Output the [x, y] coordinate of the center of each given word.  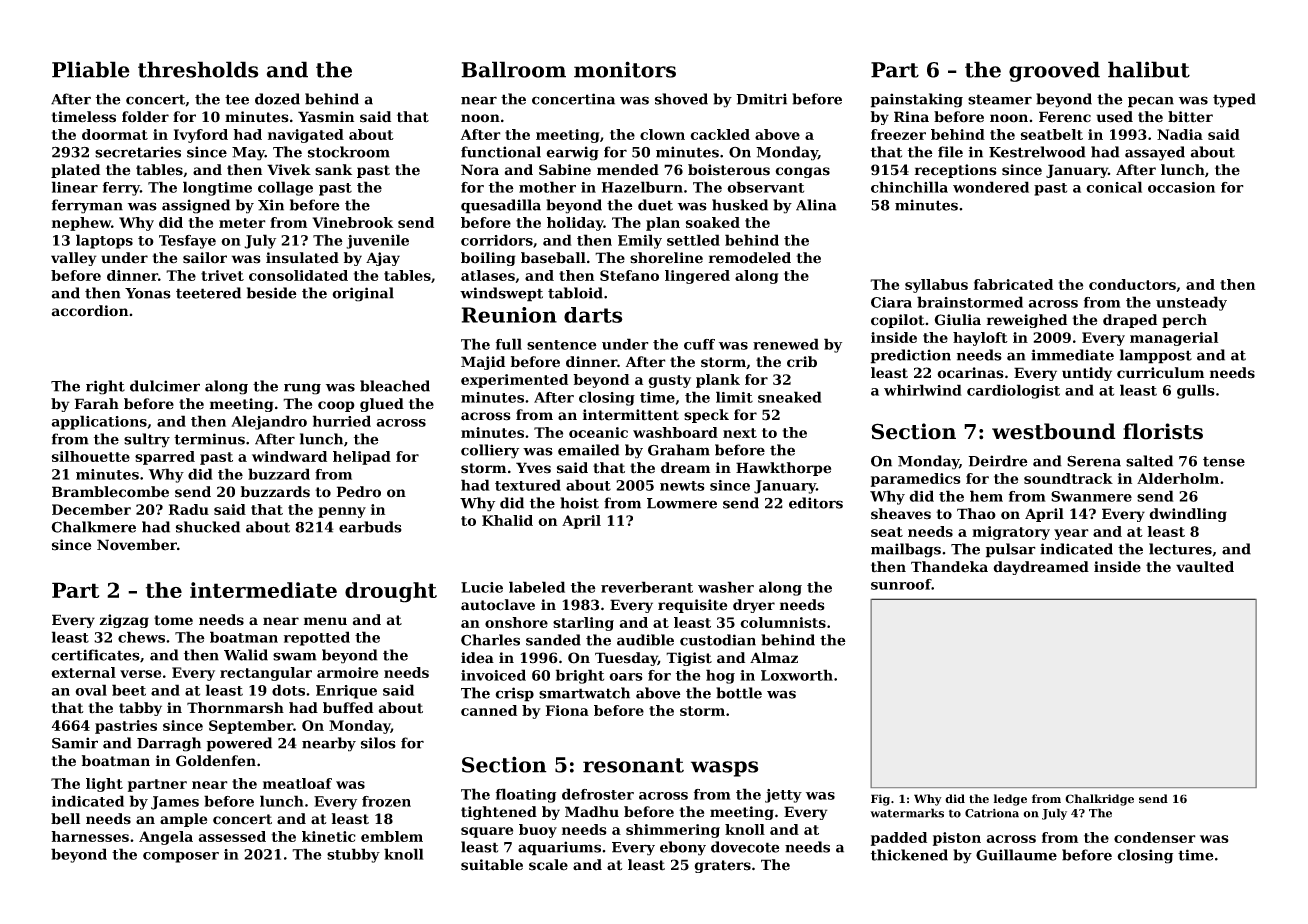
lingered [697, 277]
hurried [342, 421]
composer [181, 857]
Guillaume [1016, 855]
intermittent [631, 415]
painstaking [917, 100]
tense [1224, 461]
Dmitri [761, 99]
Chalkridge [1099, 800]
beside [272, 293]
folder [145, 117]
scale [548, 865]
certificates [95, 655]
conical [1114, 187]
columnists [783, 622]
